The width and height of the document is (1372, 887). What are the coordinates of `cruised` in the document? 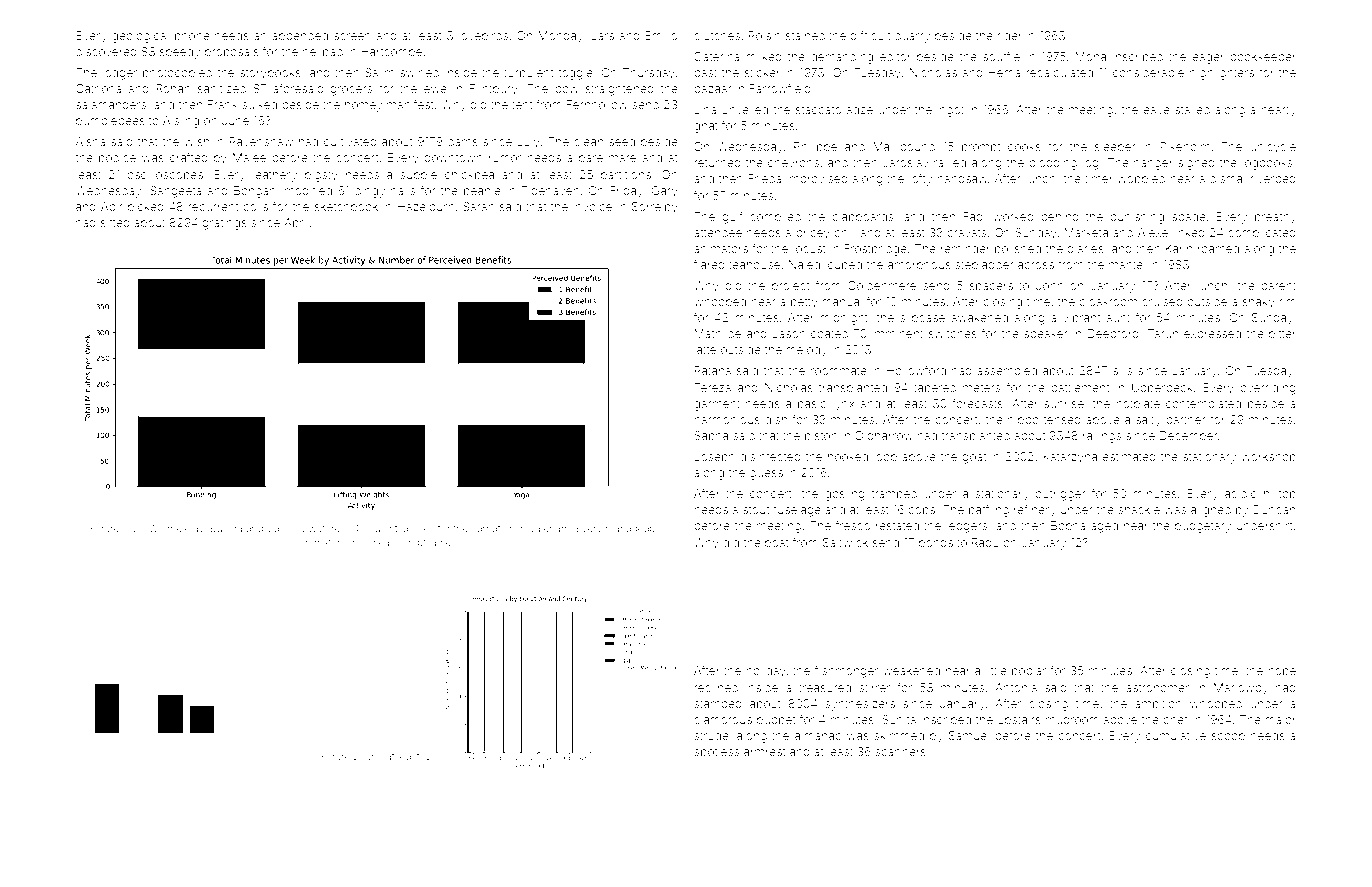 It's located at (1162, 301).
